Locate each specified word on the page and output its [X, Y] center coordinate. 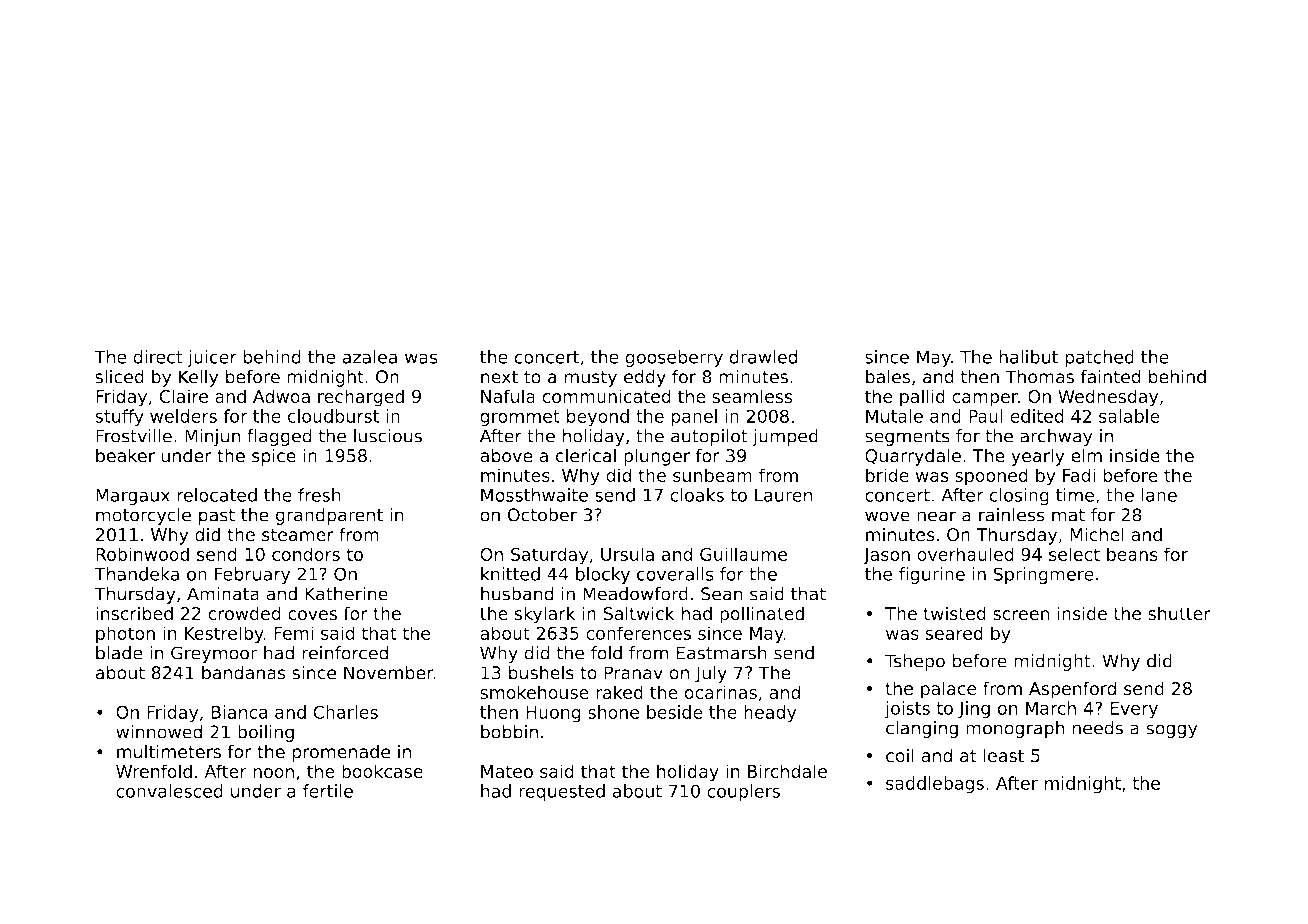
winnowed [159, 732]
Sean [722, 594]
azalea [369, 357]
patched [1099, 358]
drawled [763, 357]
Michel [1097, 534]
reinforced [345, 653]
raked [619, 692]
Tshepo [915, 662]
